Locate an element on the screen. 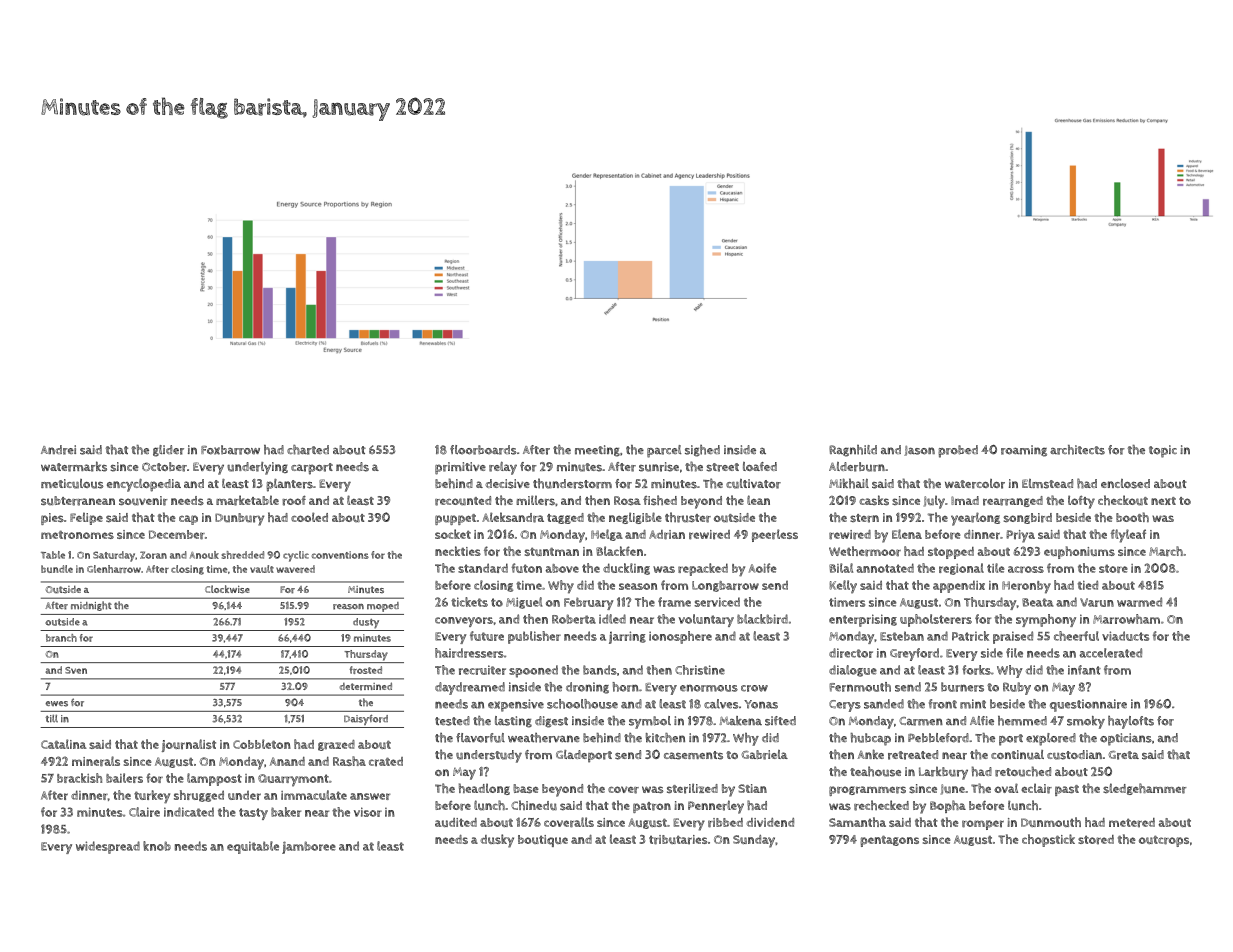 The image size is (1233, 952). peerless is located at coordinates (775, 535).
